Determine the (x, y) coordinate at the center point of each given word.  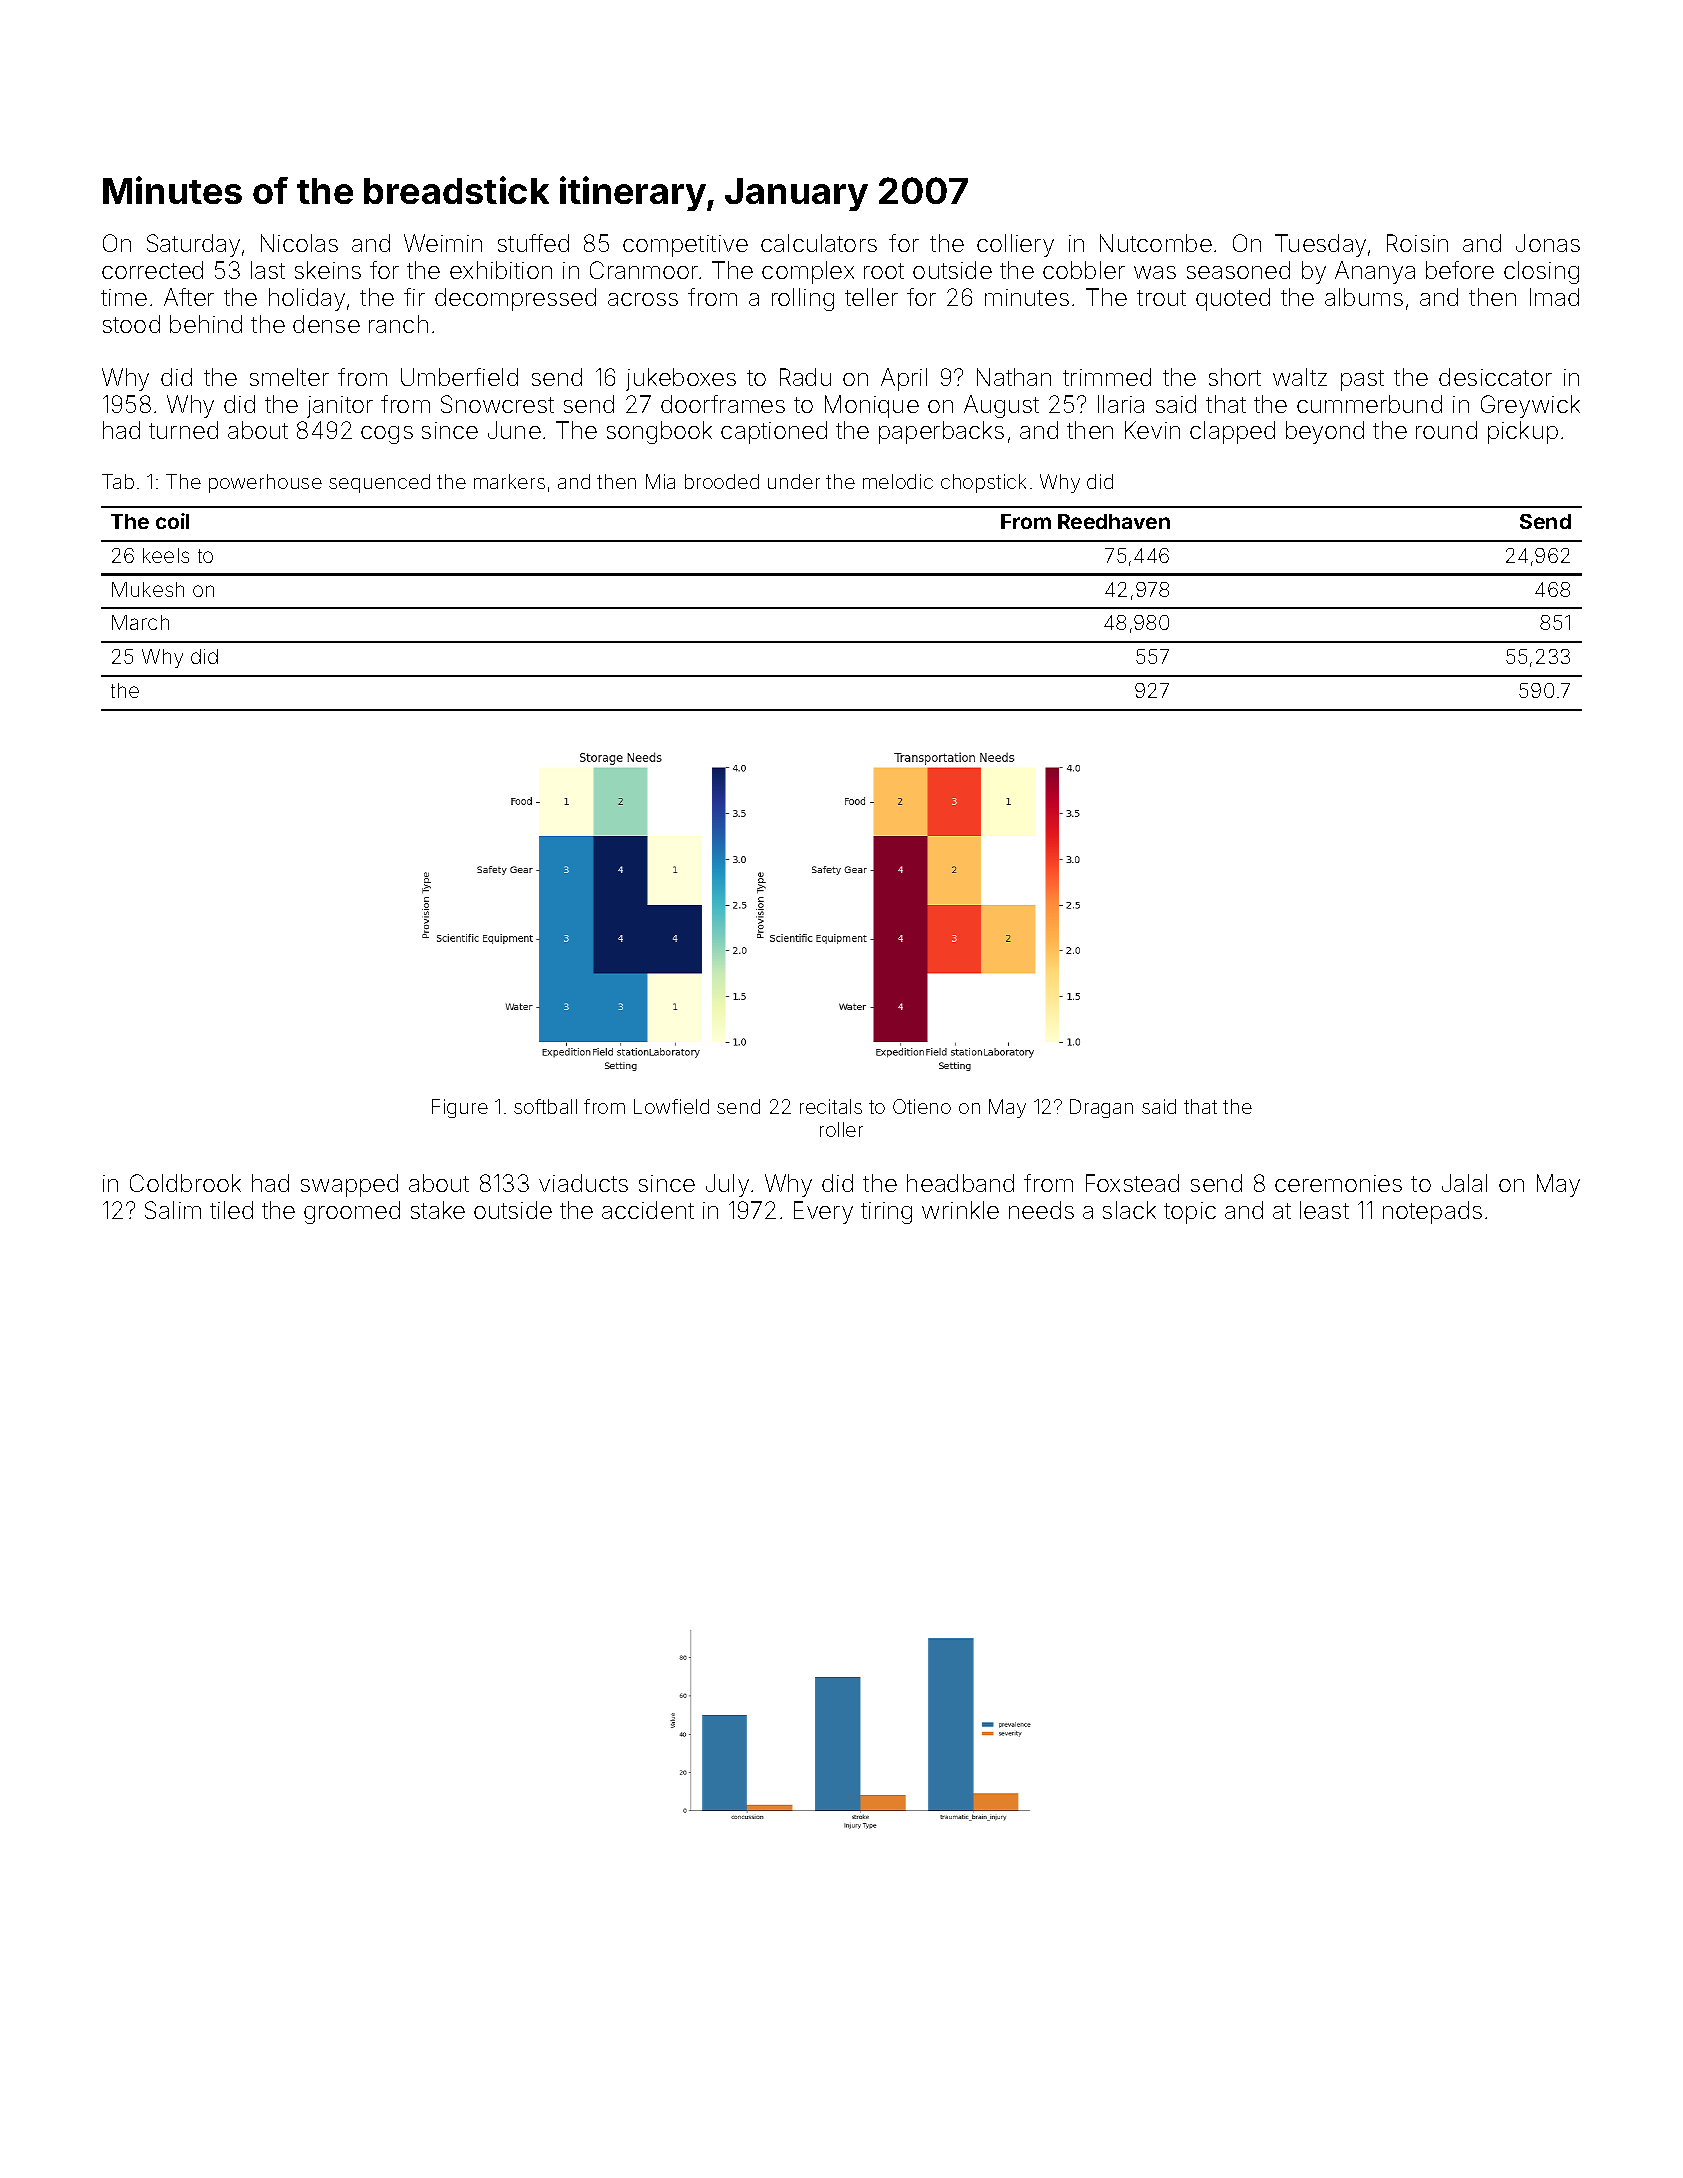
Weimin (443, 243)
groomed (352, 1212)
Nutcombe (1156, 243)
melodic (898, 481)
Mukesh (148, 589)
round (1446, 430)
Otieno (922, 1106)
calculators (819, 243)
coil (172, 521)
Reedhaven (1114, 521)
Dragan (1101, 1108)
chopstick (983, 483)
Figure (460, 1108)
